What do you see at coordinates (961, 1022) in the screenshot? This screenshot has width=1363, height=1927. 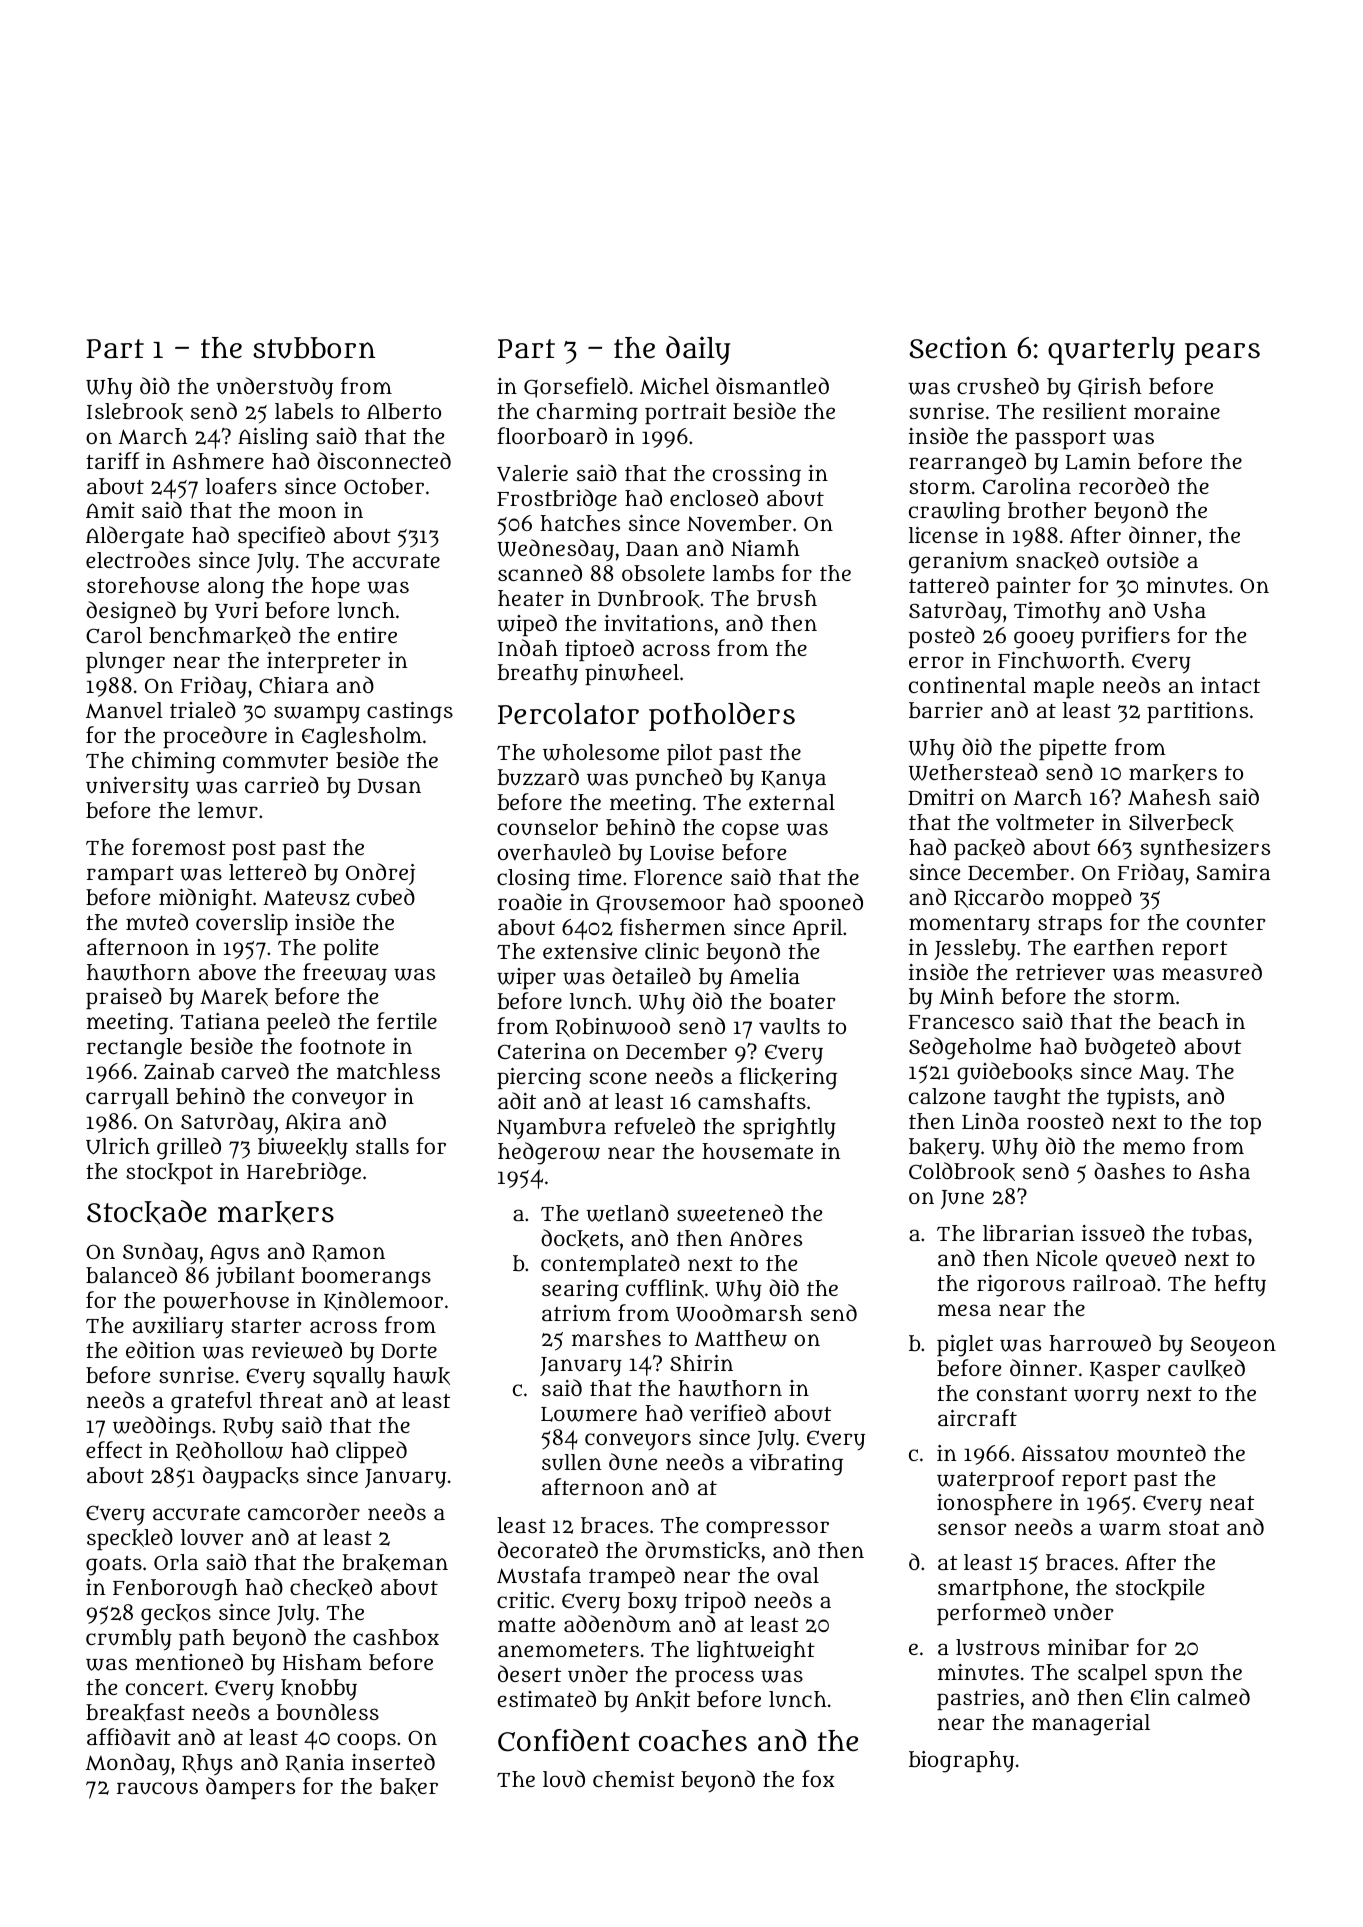 I see `Francesco` at bounding box center [961, 1022].
